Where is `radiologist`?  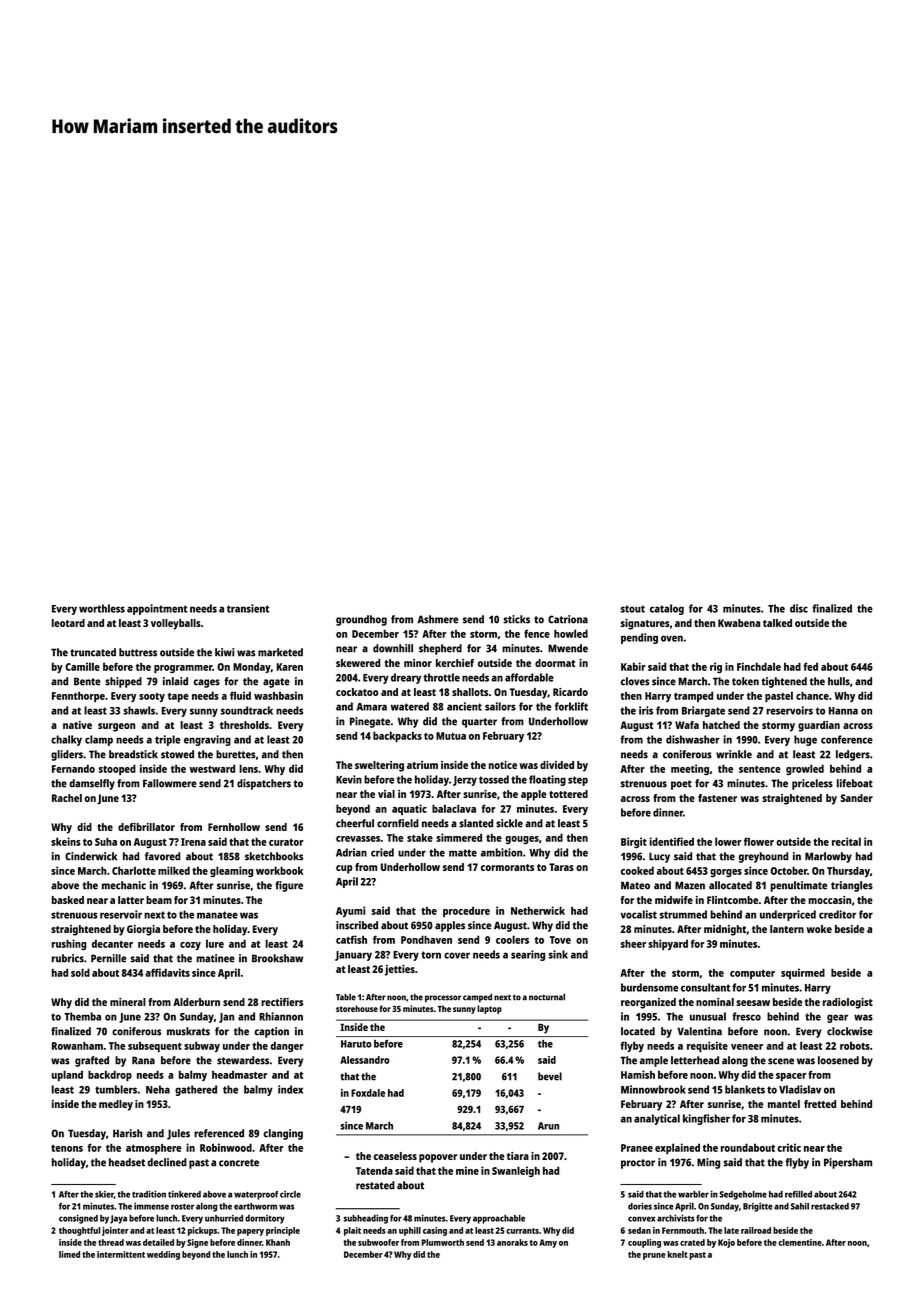 radiologist is located at coordinates (848, 1003).
